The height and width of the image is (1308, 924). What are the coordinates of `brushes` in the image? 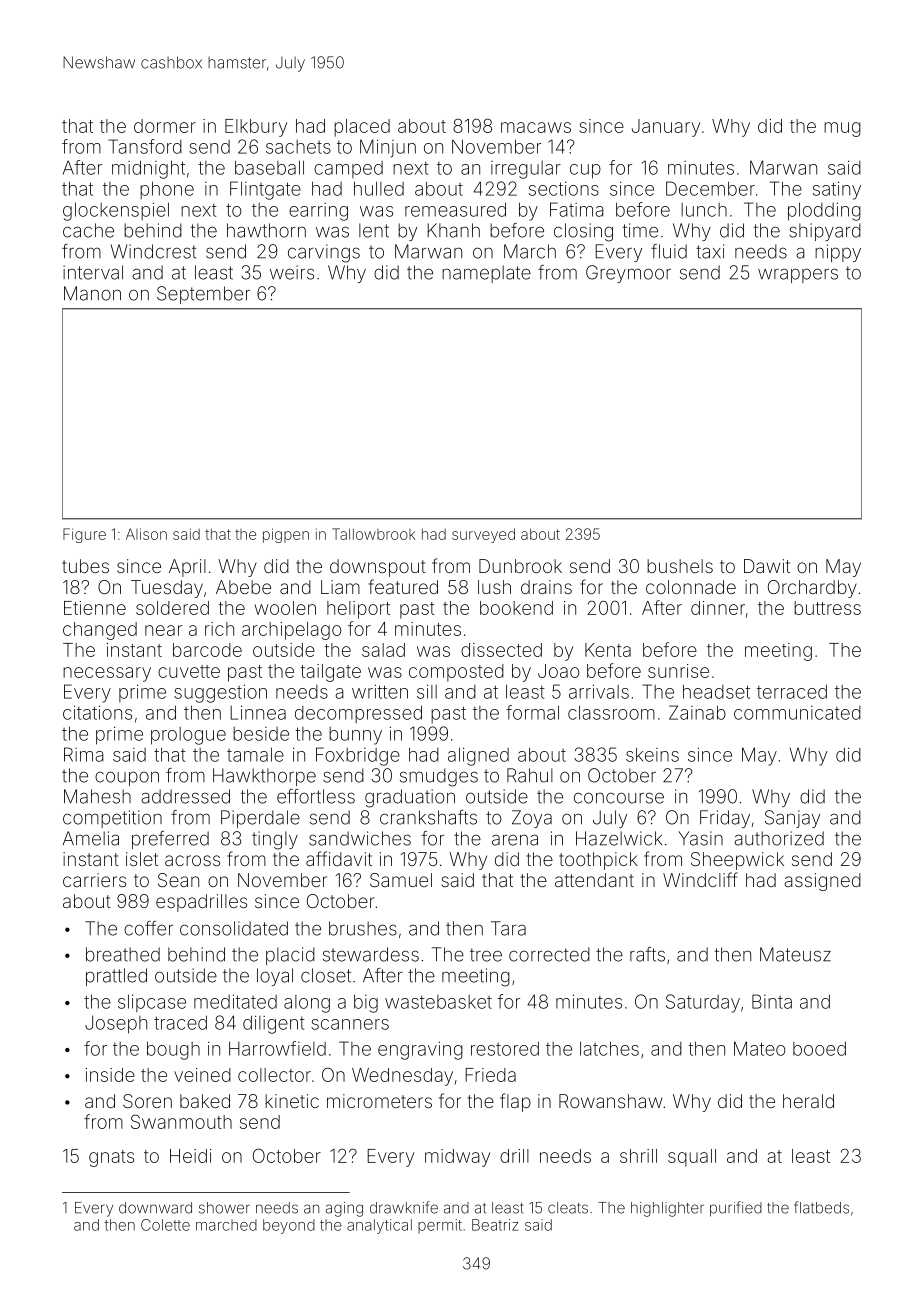 It's located at (363, 928).
